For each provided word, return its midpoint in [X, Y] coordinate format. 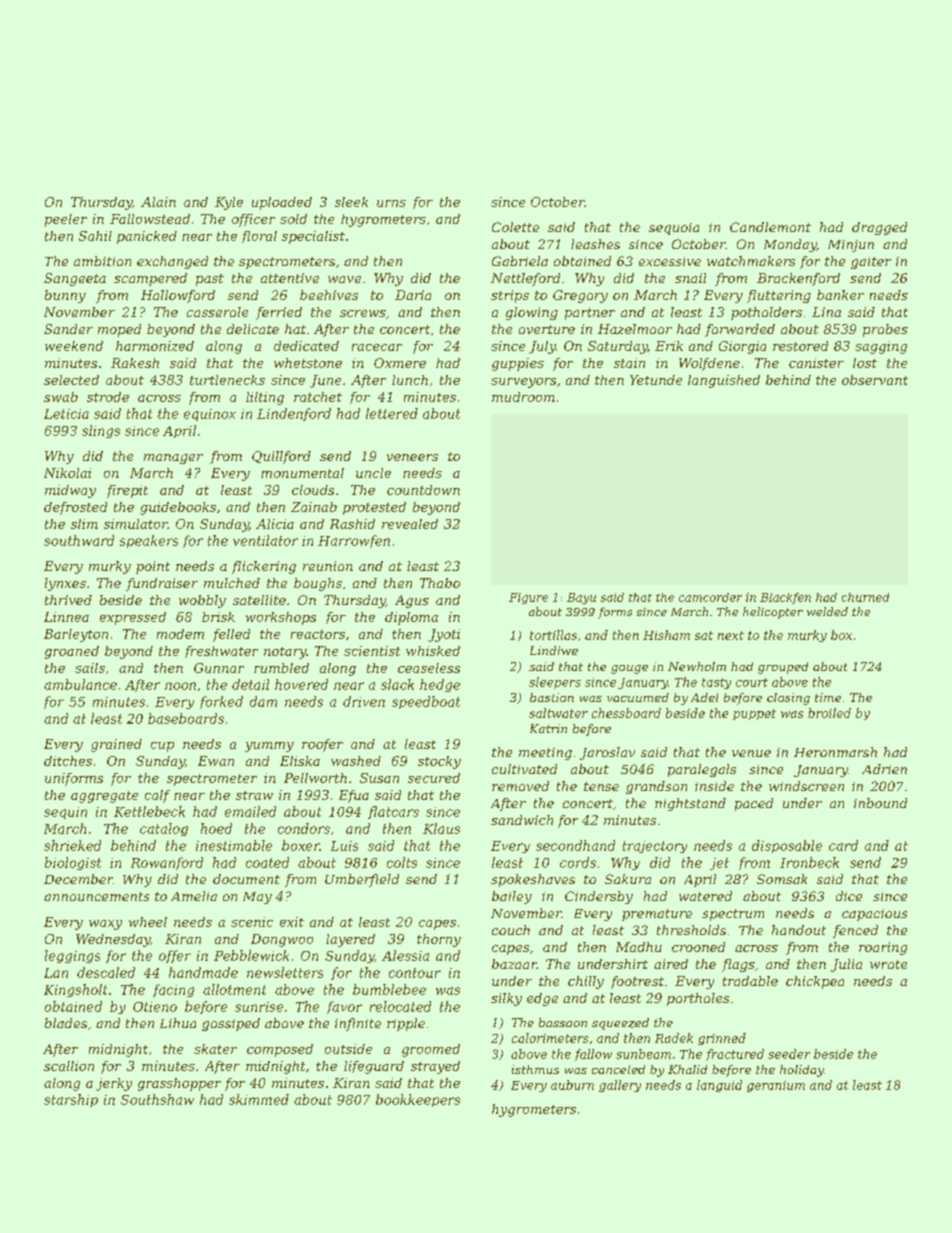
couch [511, 930]
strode [108, 397]
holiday [802, 1071]
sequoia [674, 229]
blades [66, 1023]
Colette [515, 227]
